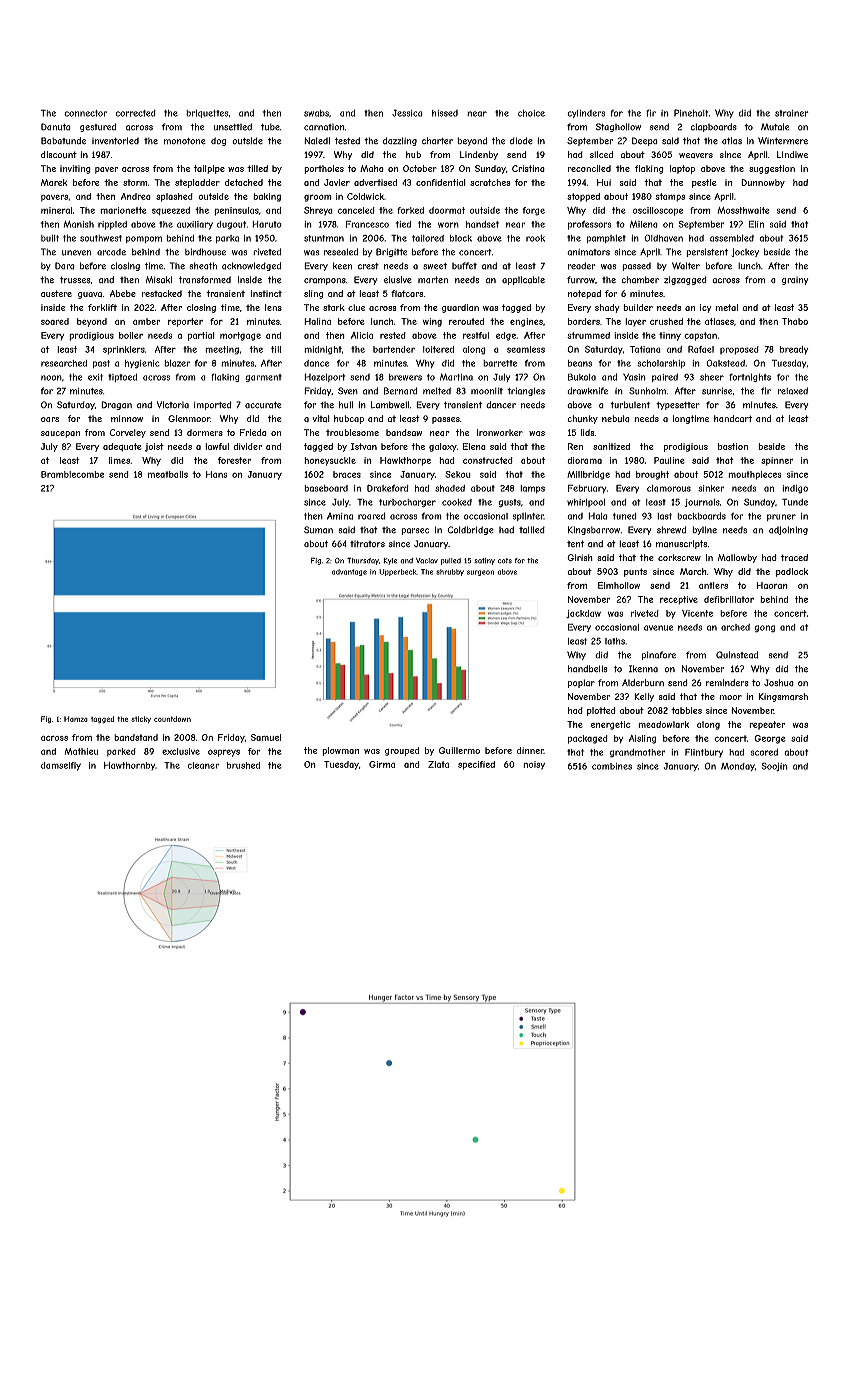  I want to click on Quinstead, so click(737, 655).
